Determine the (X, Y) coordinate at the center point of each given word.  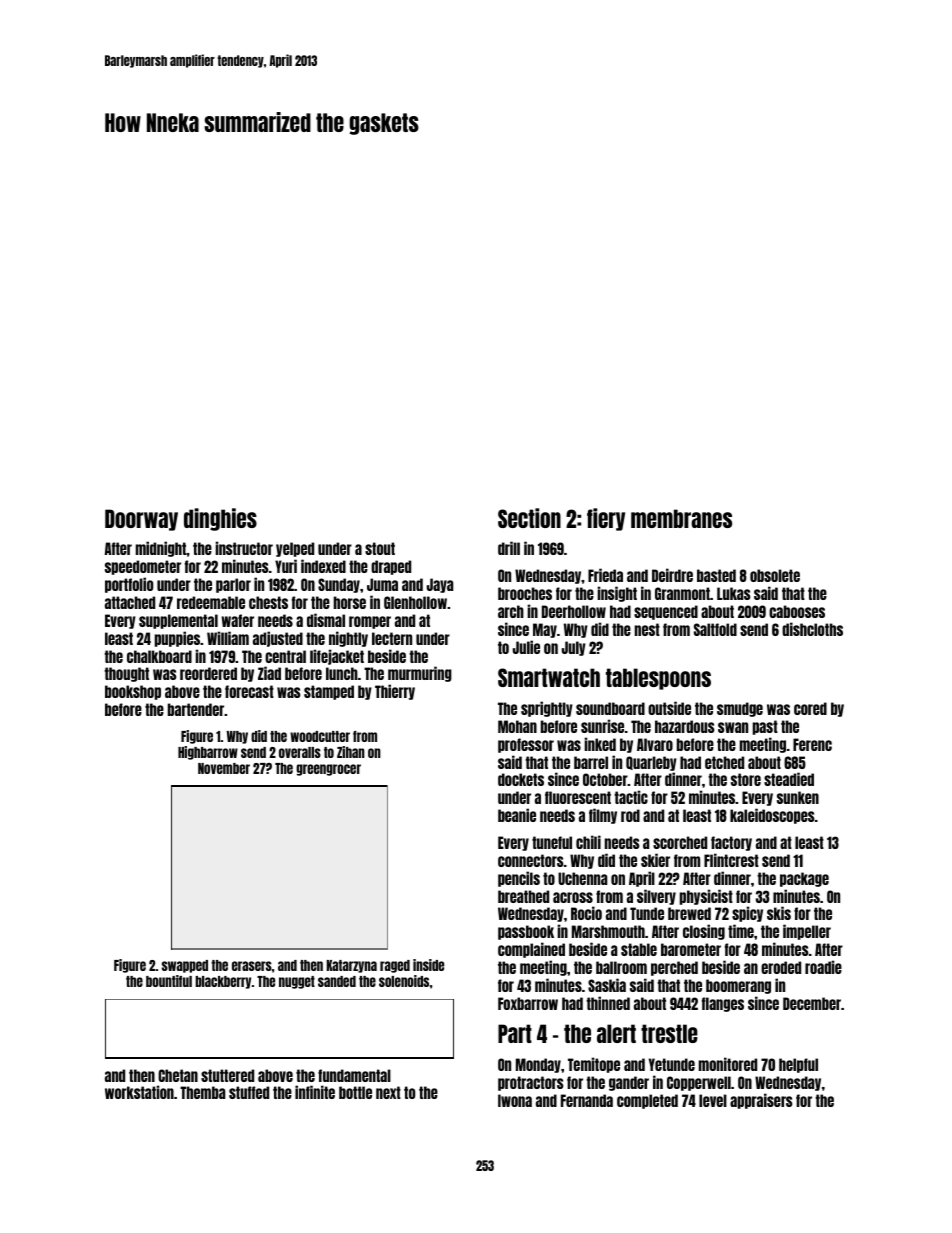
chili (588, 842)
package (804, 879)
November (224, 768)
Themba (202, 1092)
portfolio (129, 585)
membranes (681, 518)
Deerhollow (574, 611)
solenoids (404, 981)
